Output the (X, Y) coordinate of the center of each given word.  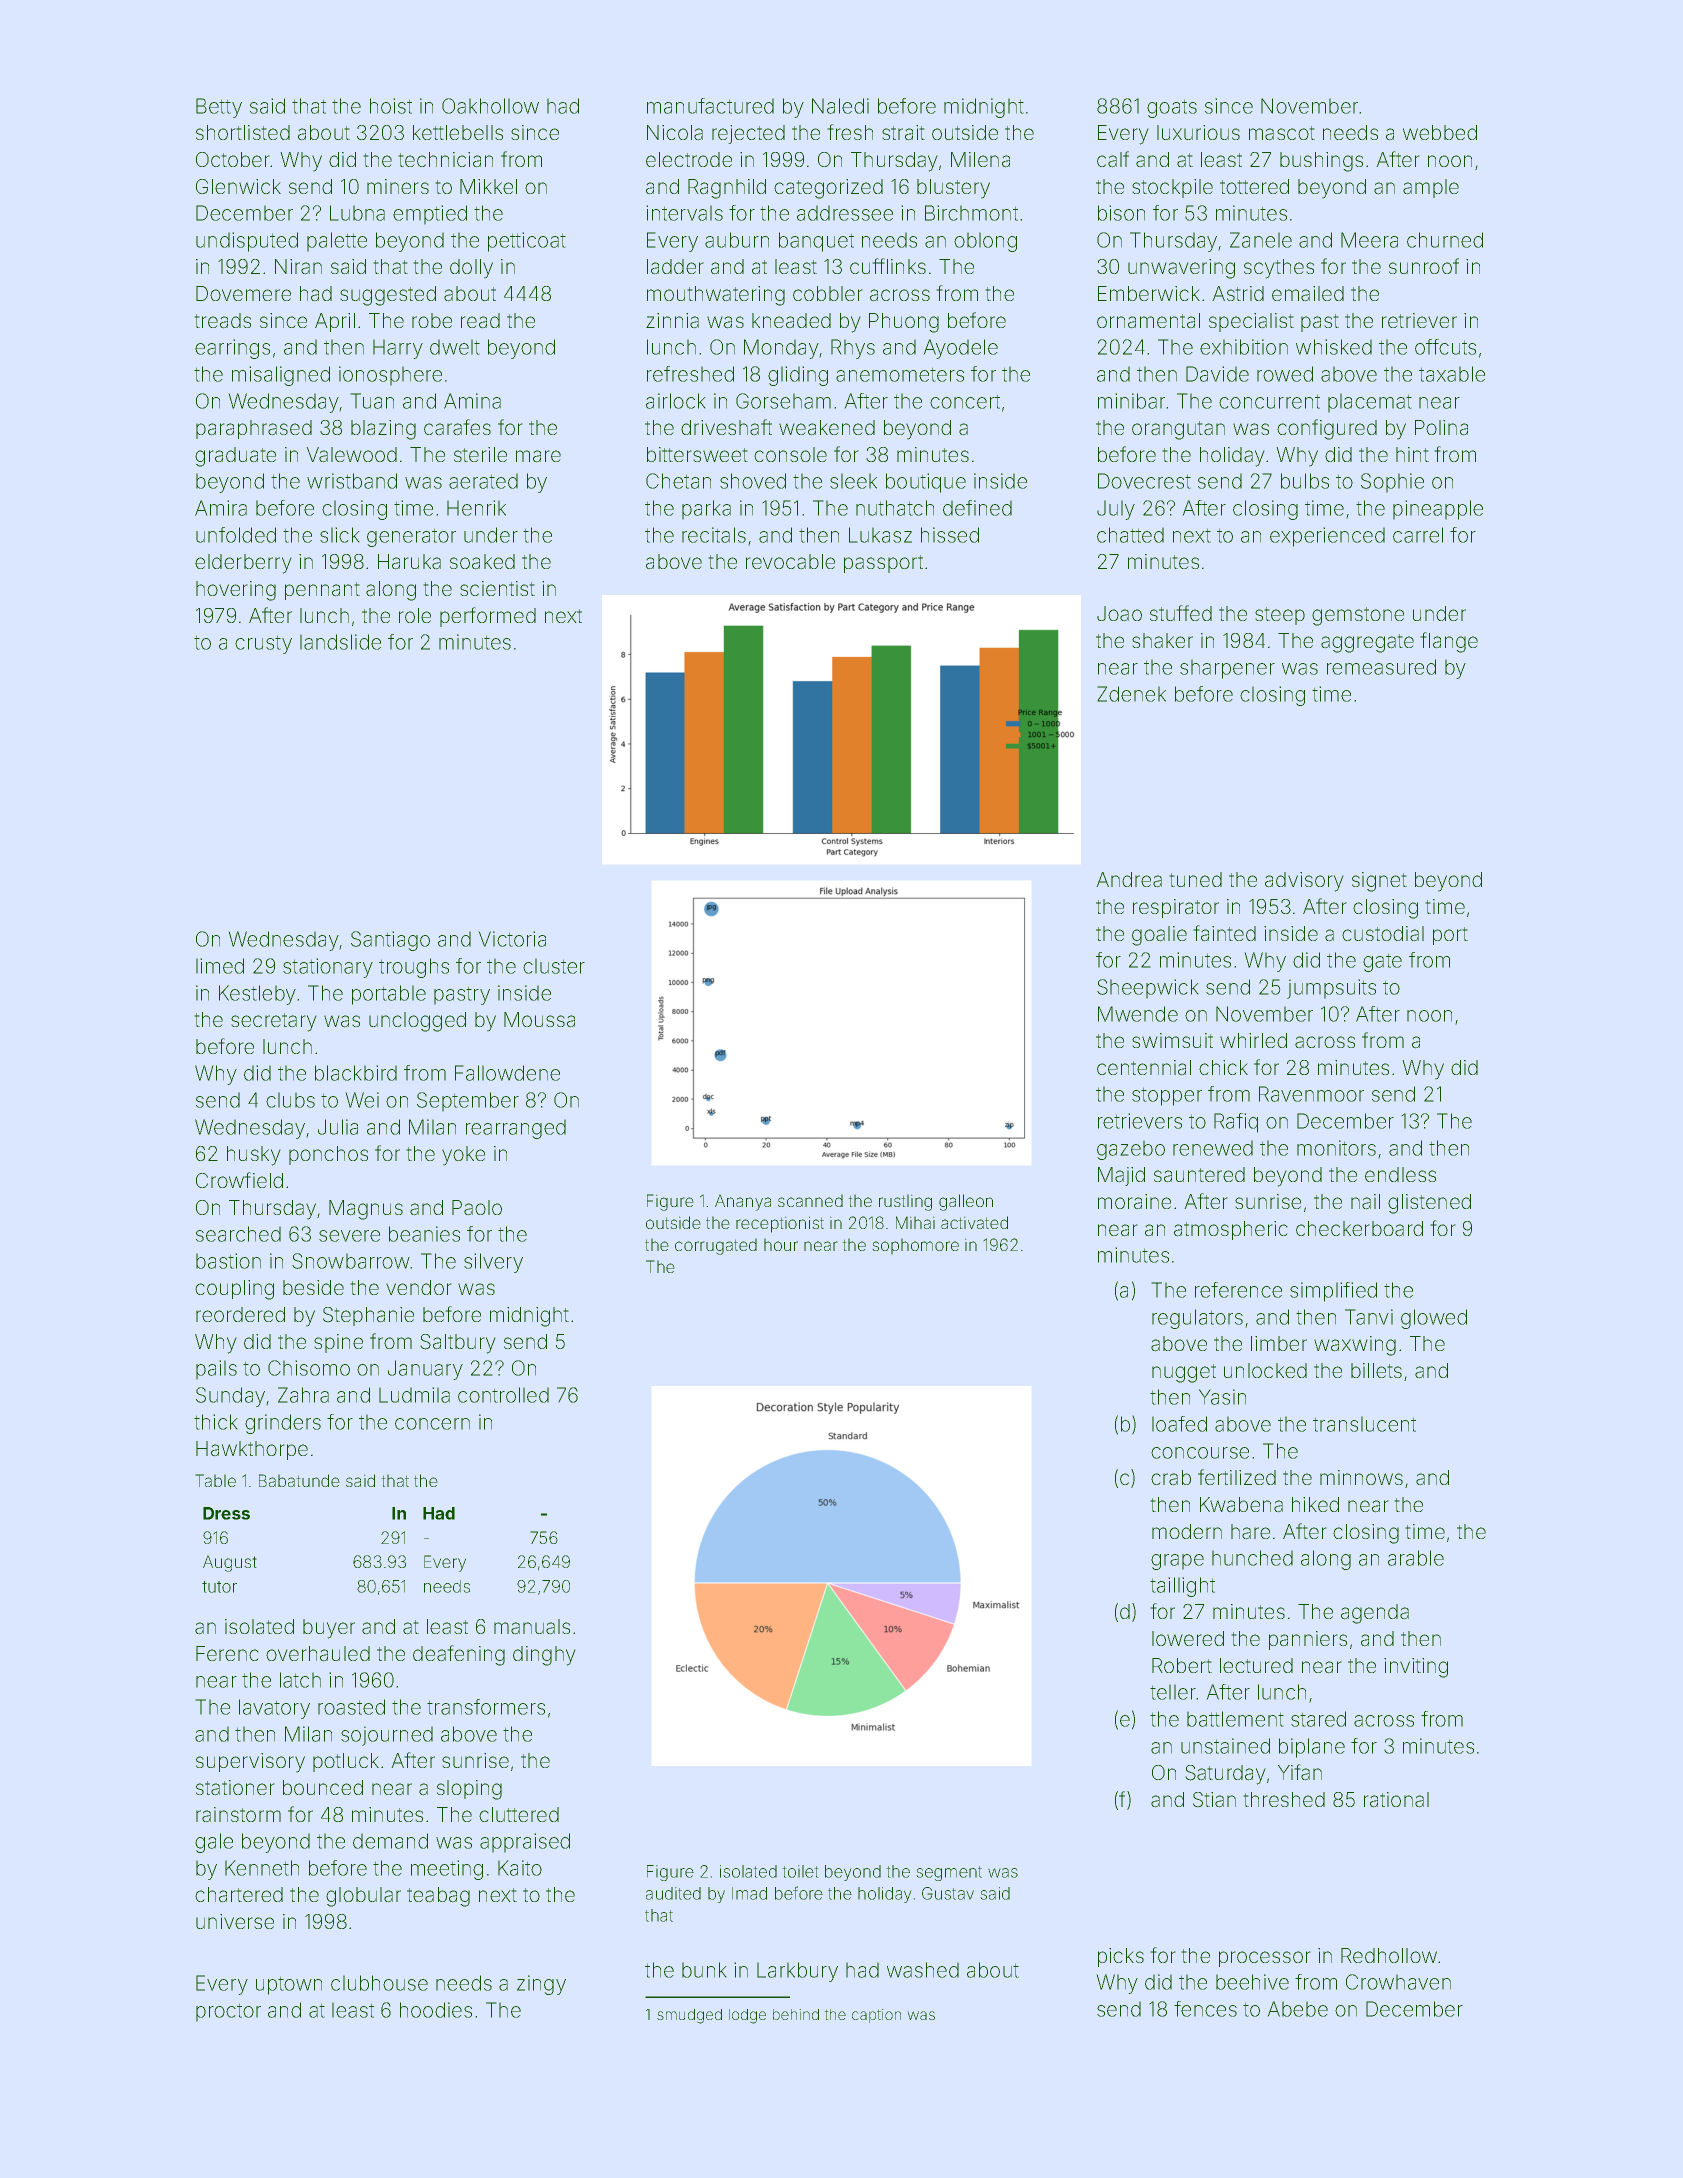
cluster (554, 966)
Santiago (390, 941)
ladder (675, 266)
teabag (438, 1897)
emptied (430, 214)
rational (1396, 1799)
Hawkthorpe (252, 1450)
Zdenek (1132, 694)
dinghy (544, 1656)
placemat (1370, 403)
